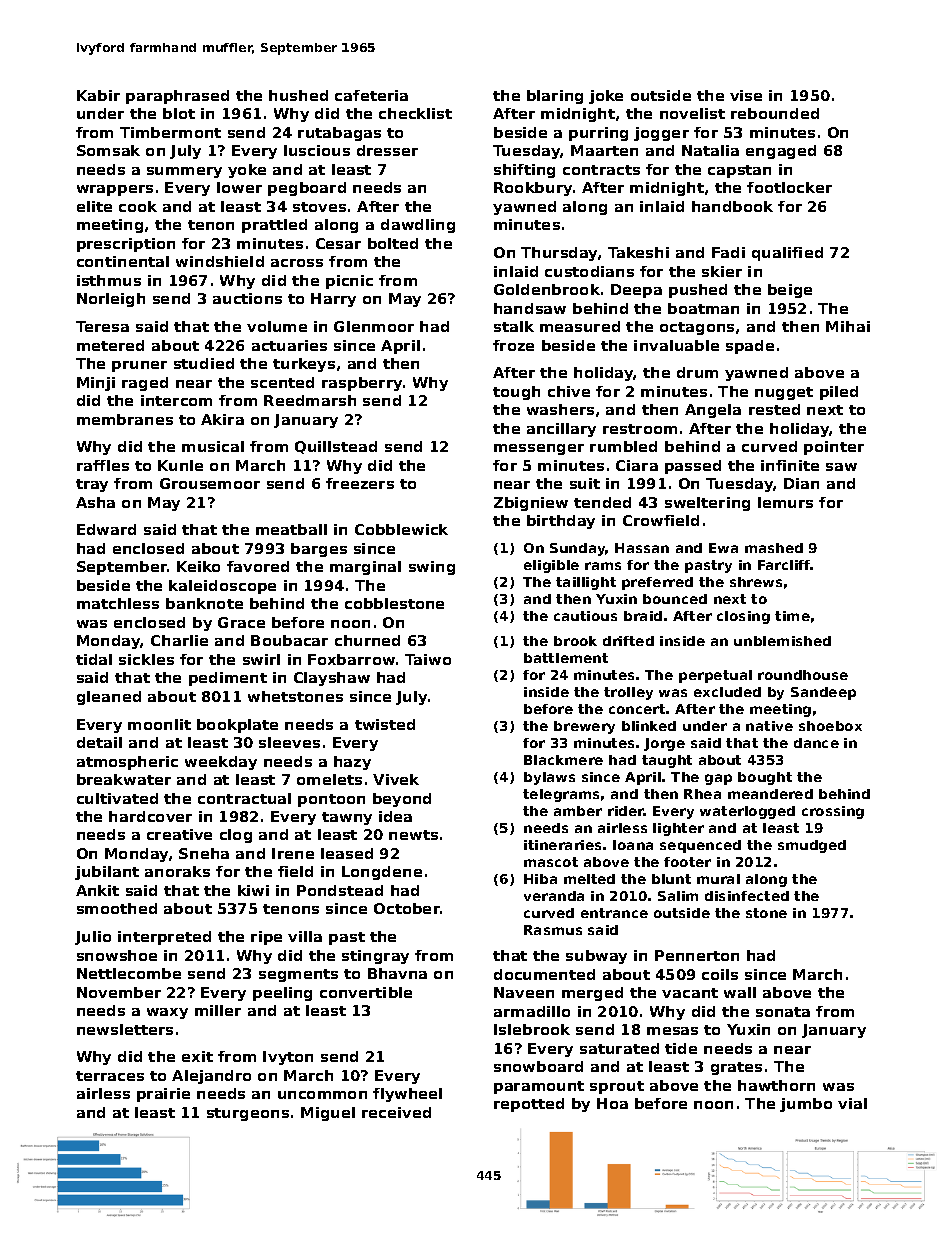 The width and height of the screenshot is (952, 1233). What do you see at coordinates (775, 113) in the screenshot?
I see `rebounded` at bounding box center [775, 113].
